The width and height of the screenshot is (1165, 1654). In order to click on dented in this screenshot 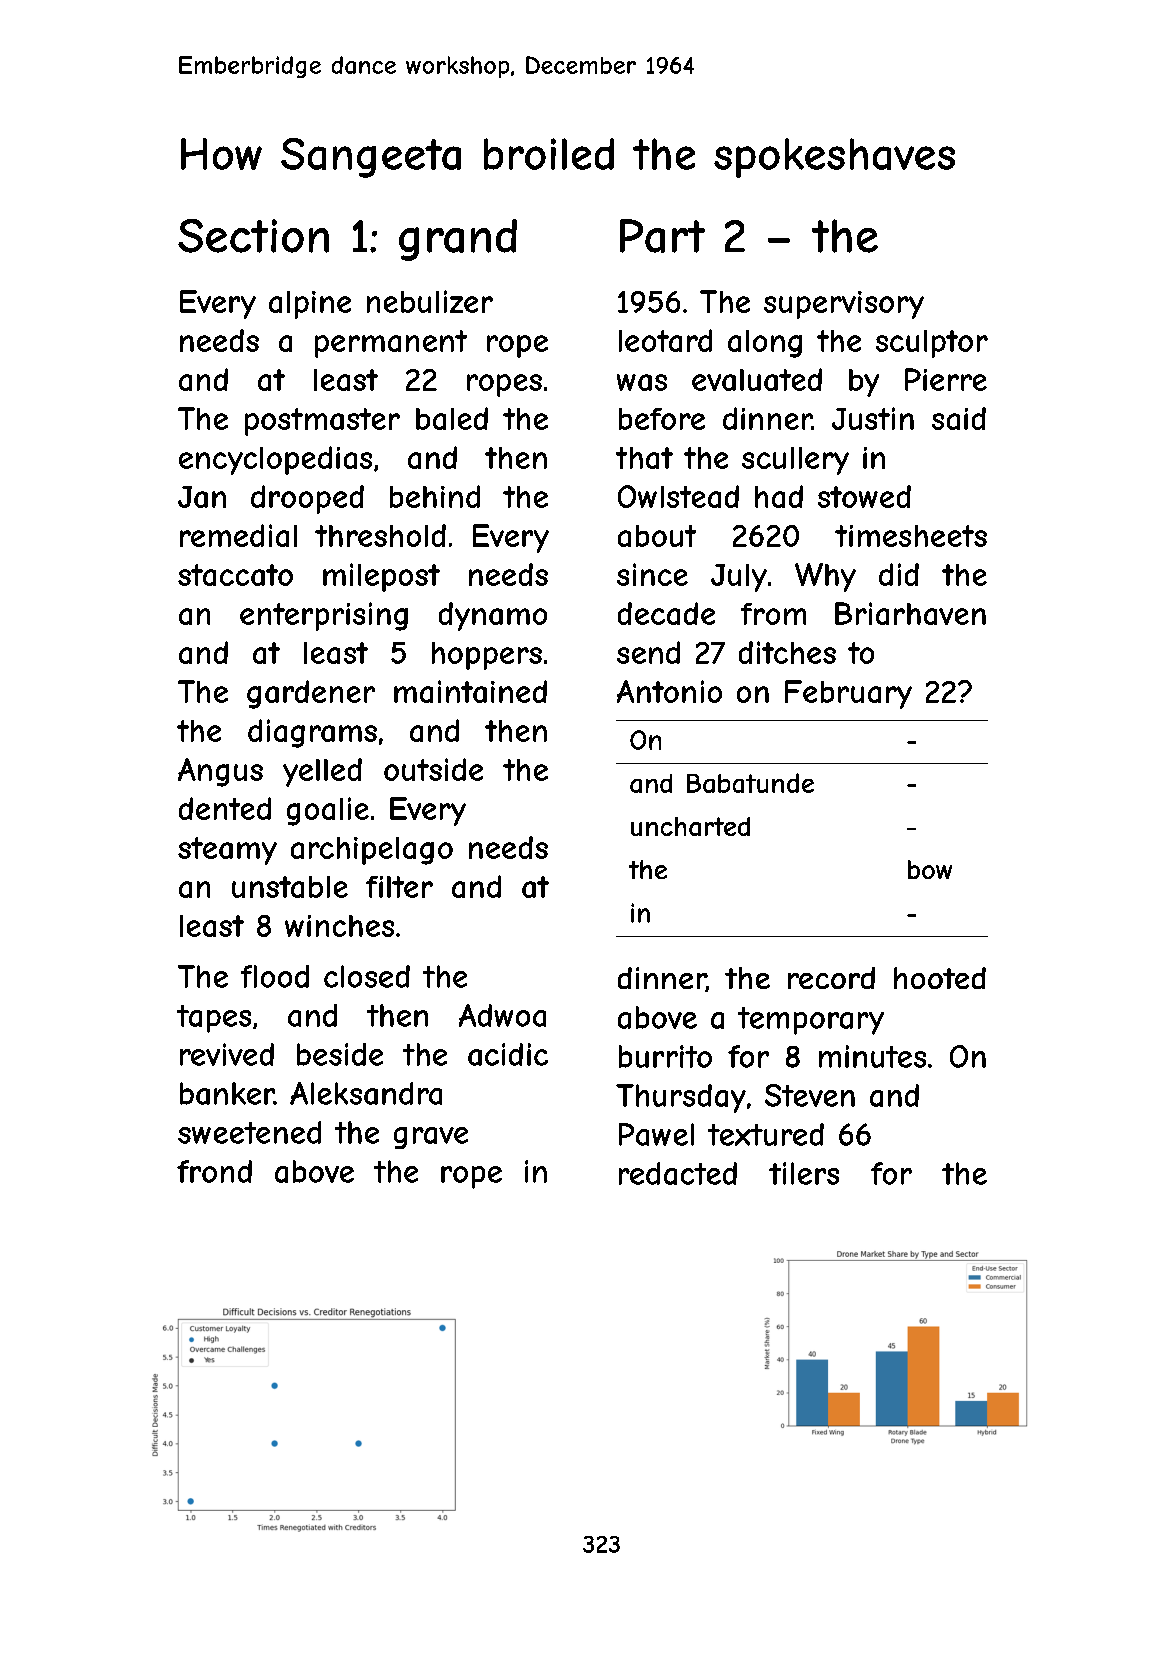, I will do `click(225, 808)`.
